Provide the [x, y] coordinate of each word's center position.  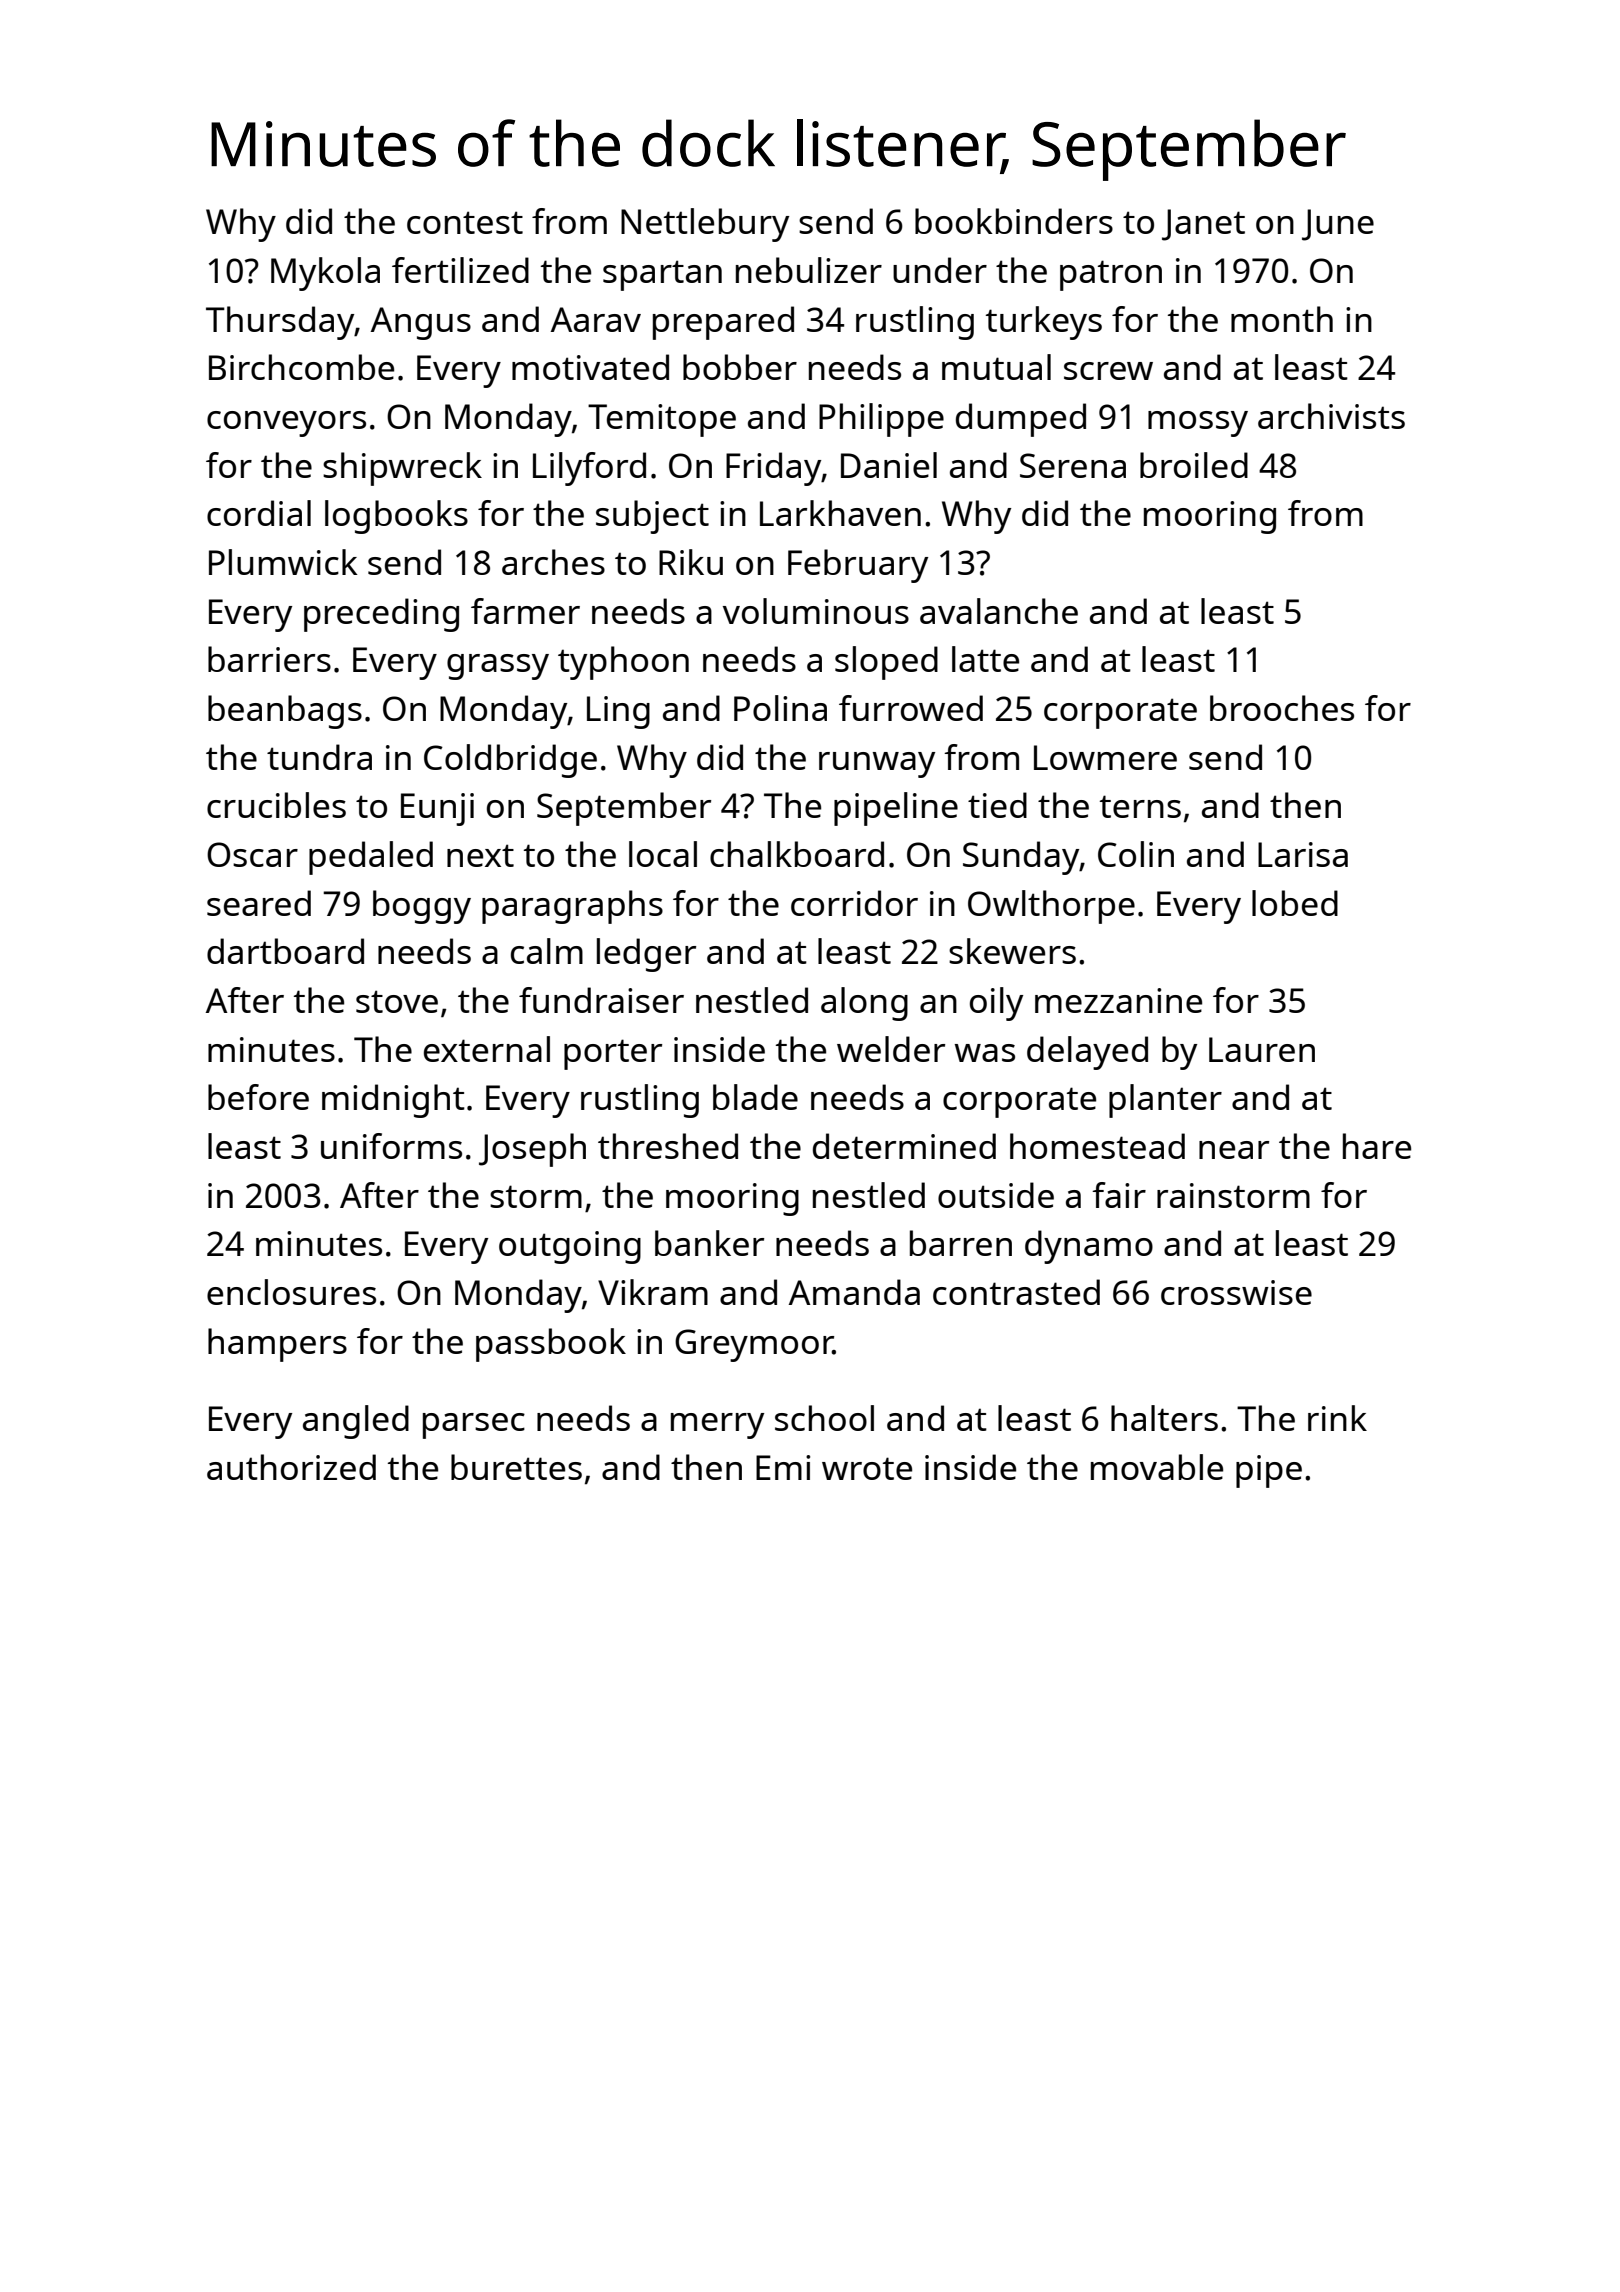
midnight [393, 1101]
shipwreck [402, 469]
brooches [1282, 708]
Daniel [889, 465]
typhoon [623, 663]
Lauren [1262, 1049]
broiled [1194, 465]
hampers [277, 1345]
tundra [319, 757]
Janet [1203, 225]
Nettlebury [705, 225]
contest [465, 222]
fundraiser [601, 1000]
